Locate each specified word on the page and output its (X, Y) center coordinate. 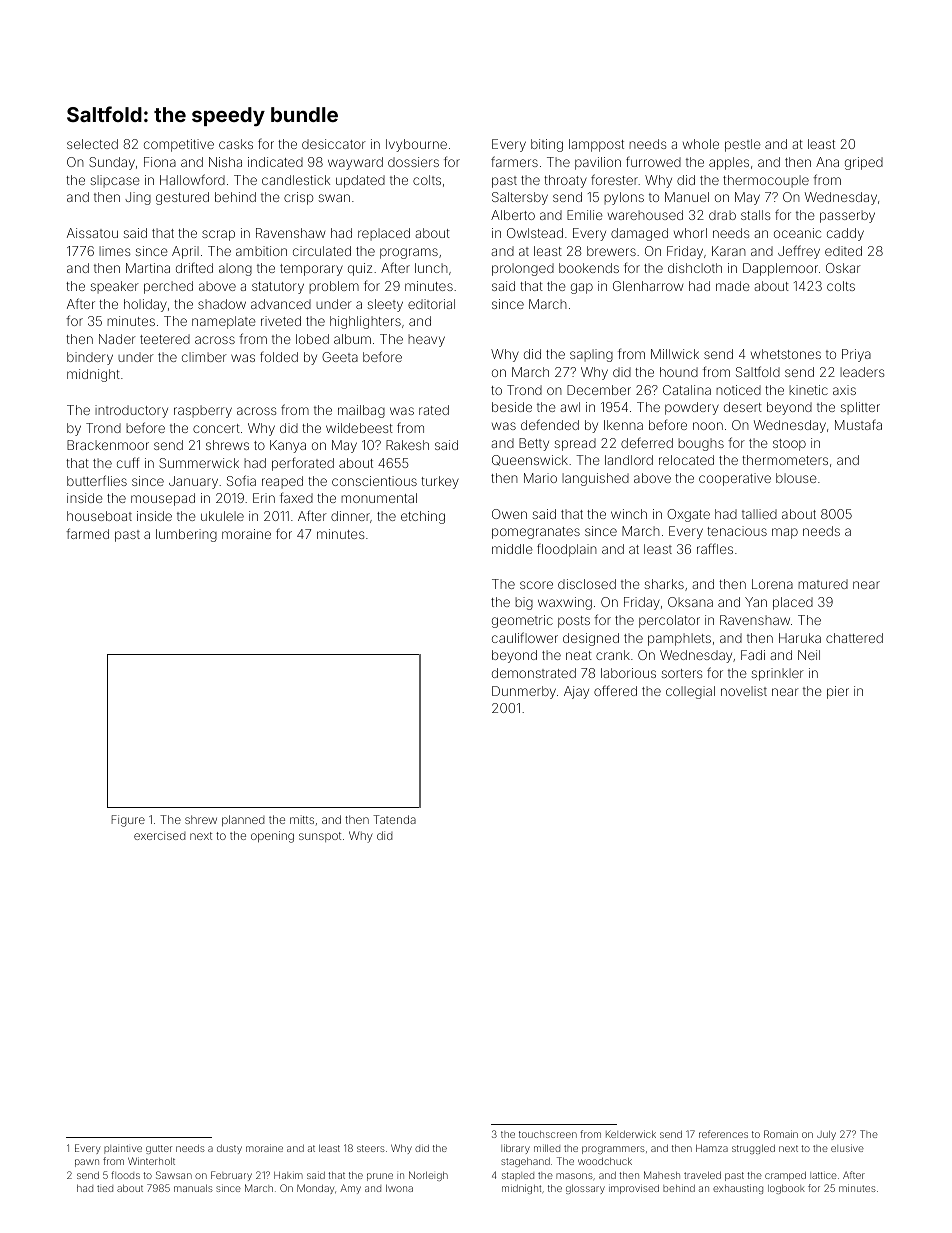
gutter (159, 1149)
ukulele (222, 516)
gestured (182, 198)
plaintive (123, 1149)
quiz (360, 269)
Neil (809, 655)
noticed (738, 390)
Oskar (843, 268)
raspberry (203, 411)
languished (595, 479)
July (826, 1135)
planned (243, 820)
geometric (522, 621)
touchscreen (548, 1134)
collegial (690, 692)
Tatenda (394, 819)
